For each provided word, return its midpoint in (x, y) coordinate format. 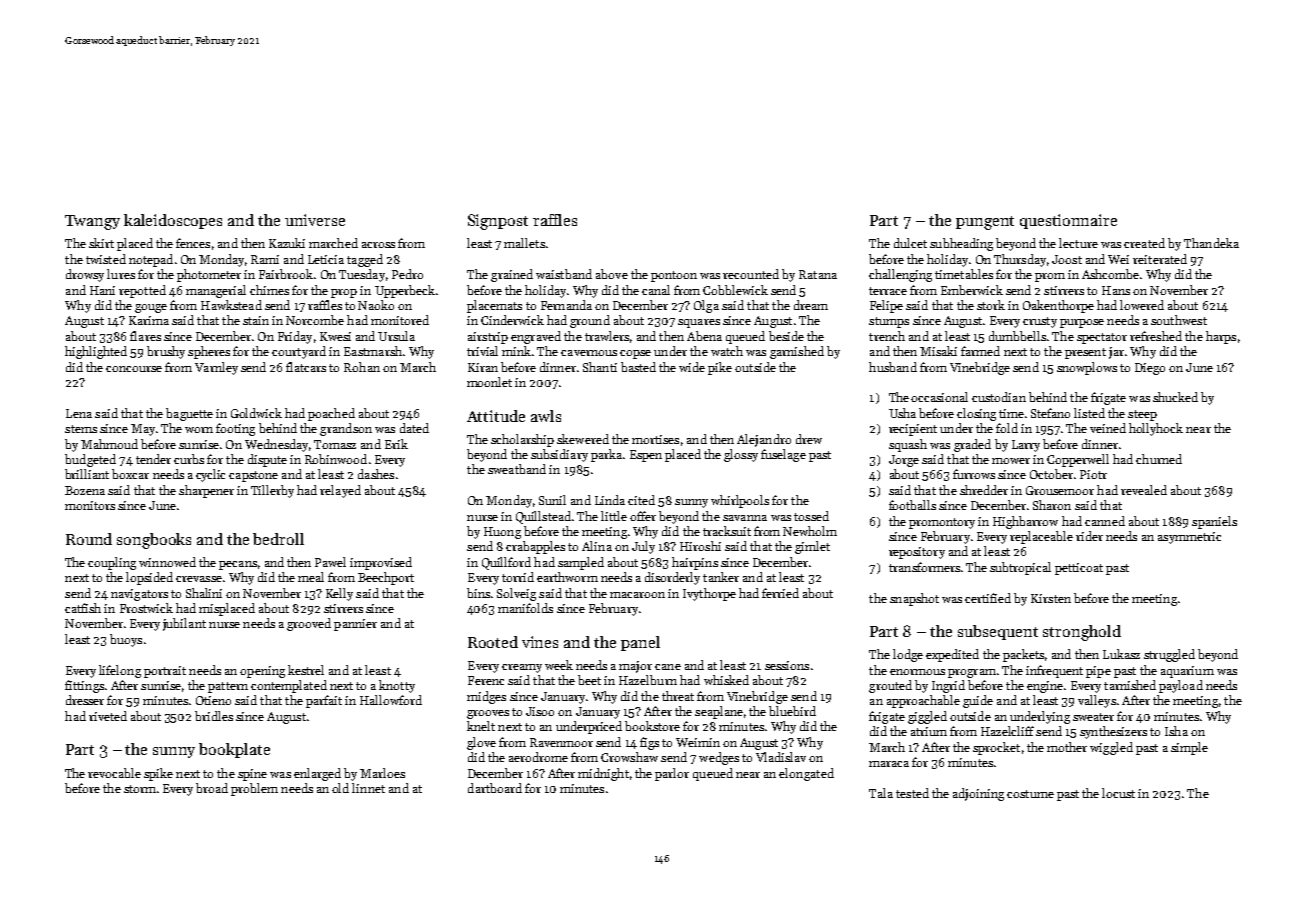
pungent (985, 223)
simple (1189, 748)
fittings (84, 686)
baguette (189, 414)
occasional (939, 397)
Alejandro (764, 440)
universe (315, 220)
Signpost (498, 222)
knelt (481, 726)
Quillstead (543, 517)
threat (678, 696)
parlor (672, 774)
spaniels (1214, 522)
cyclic (210, 475)
